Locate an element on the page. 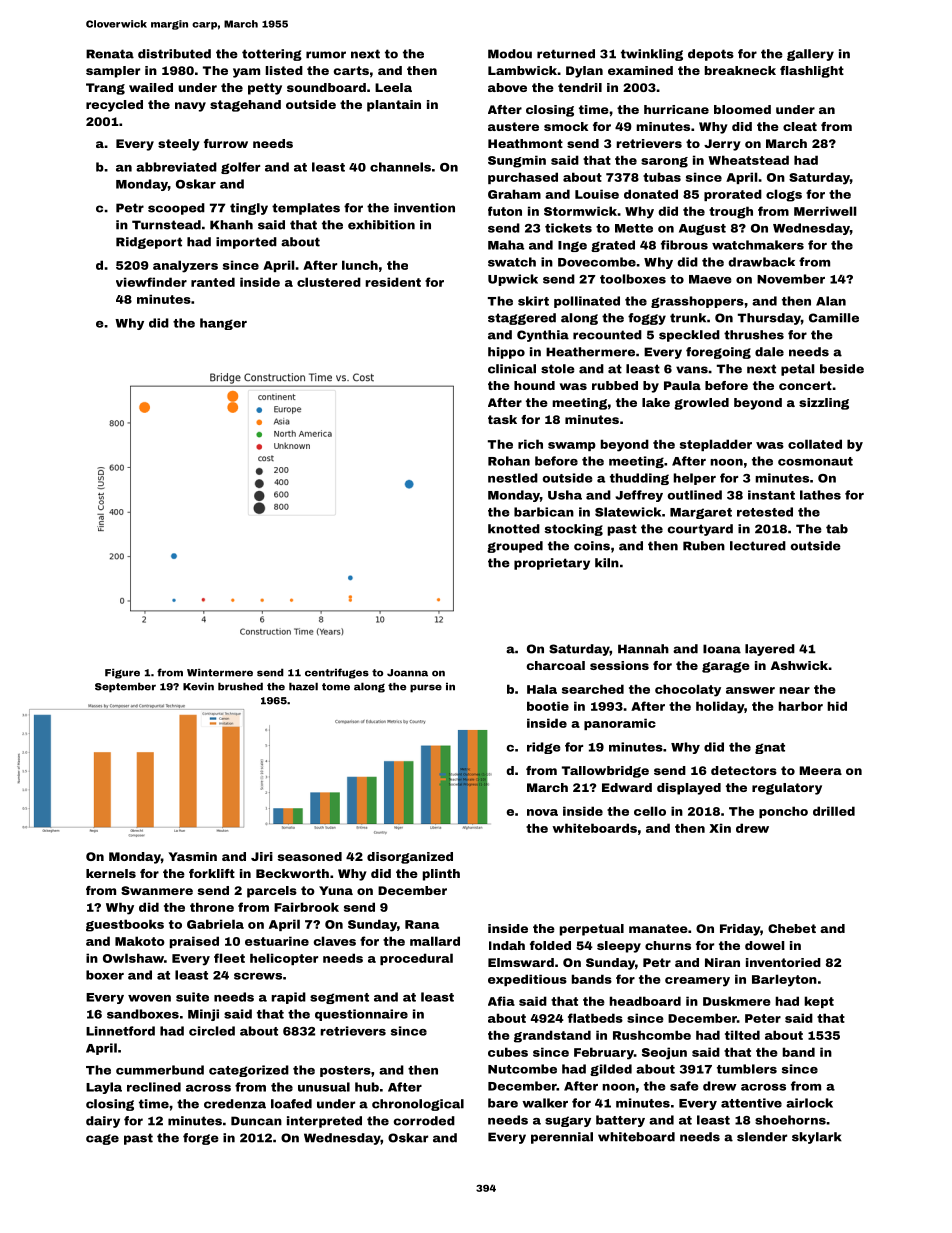 The height and width of the document is (1233, 952). Graham is located at coordinates (514, 194).
